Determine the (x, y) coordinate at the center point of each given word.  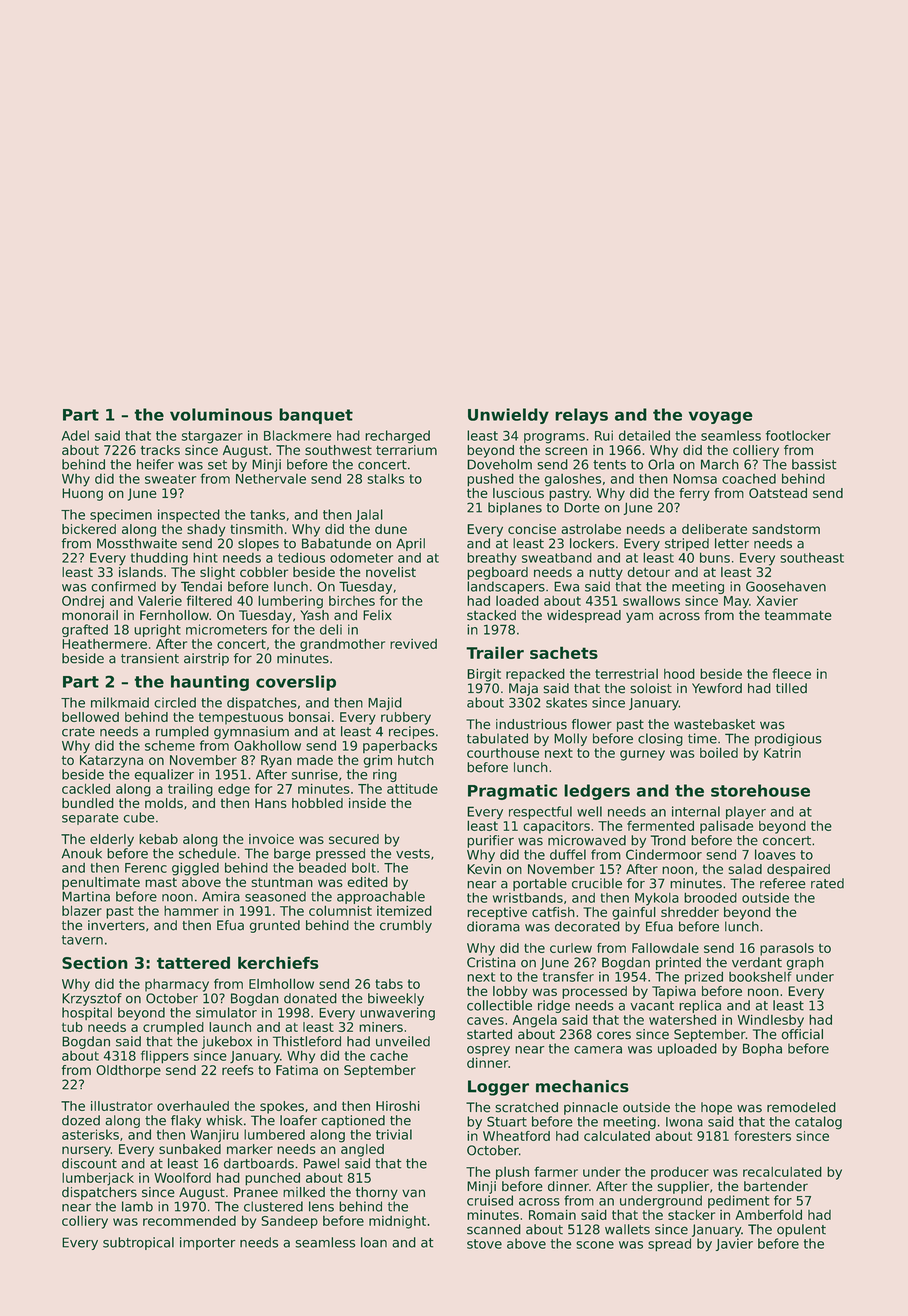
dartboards (259, 1163)
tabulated (497, 738)
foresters (762, 1136)
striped (687, 544)
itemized (404, 910)
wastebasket (714, 724)
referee (783, 883)
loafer (298, 1120)
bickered (89, 529)
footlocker (798, 435)
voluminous (221, 414)
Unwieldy (508, 416)
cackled (86, 788)
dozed (81, 1120)
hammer (191, 911)
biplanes (515, 508)
